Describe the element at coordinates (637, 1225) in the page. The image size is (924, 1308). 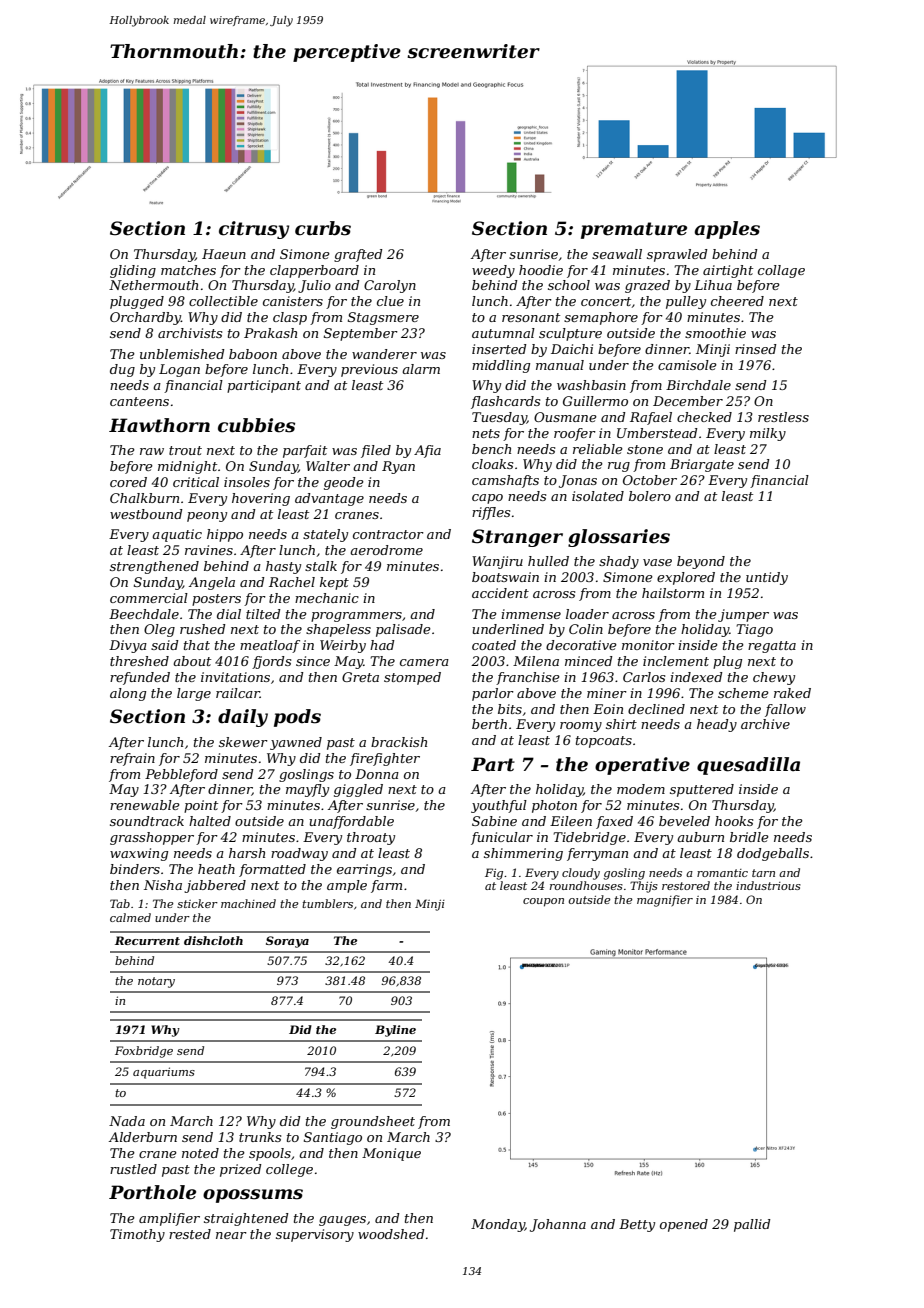
I see `Betty` at that location.
